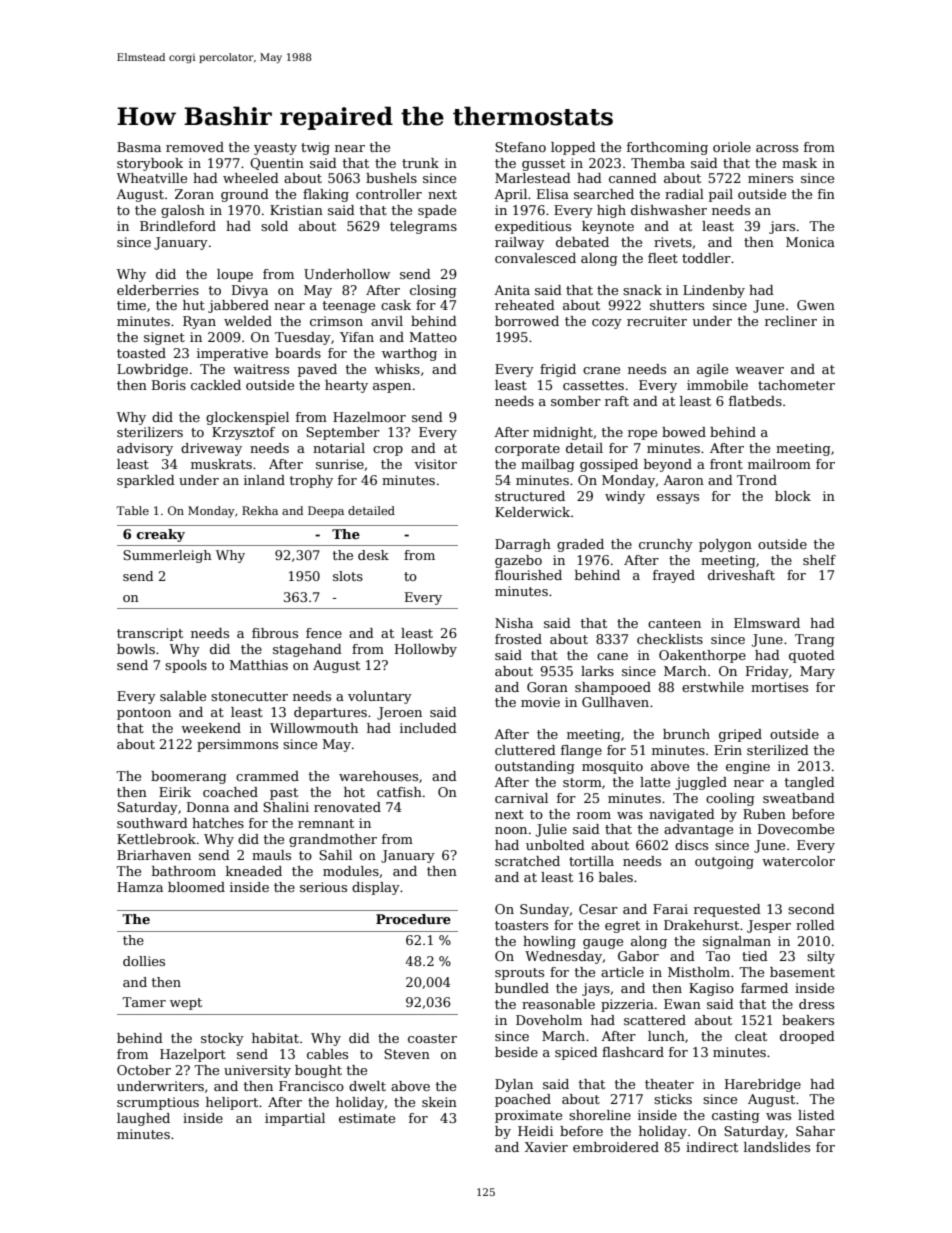 This screenshot has height=1233, width=952. What do you see at coordinates (667, 148) in the screenshot?
I see `forthcoming` at bounding box center [667, 148].
